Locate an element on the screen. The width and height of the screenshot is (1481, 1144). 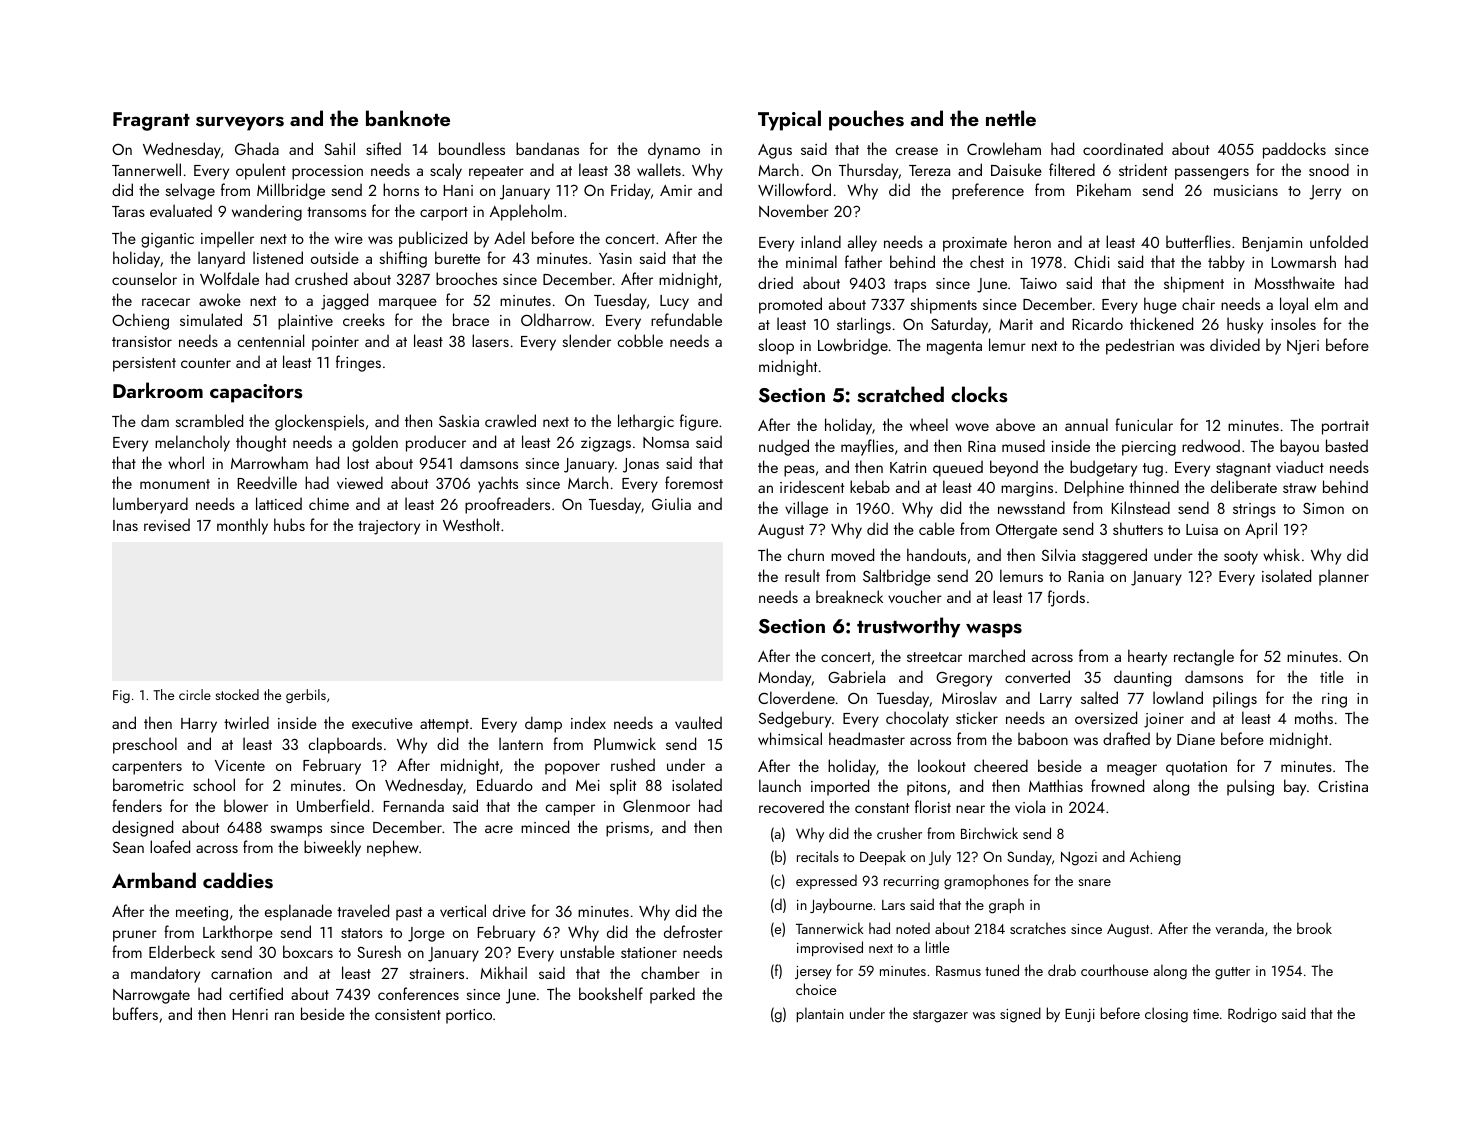
Rodrigo is located at coordinates (1252, 1015).
